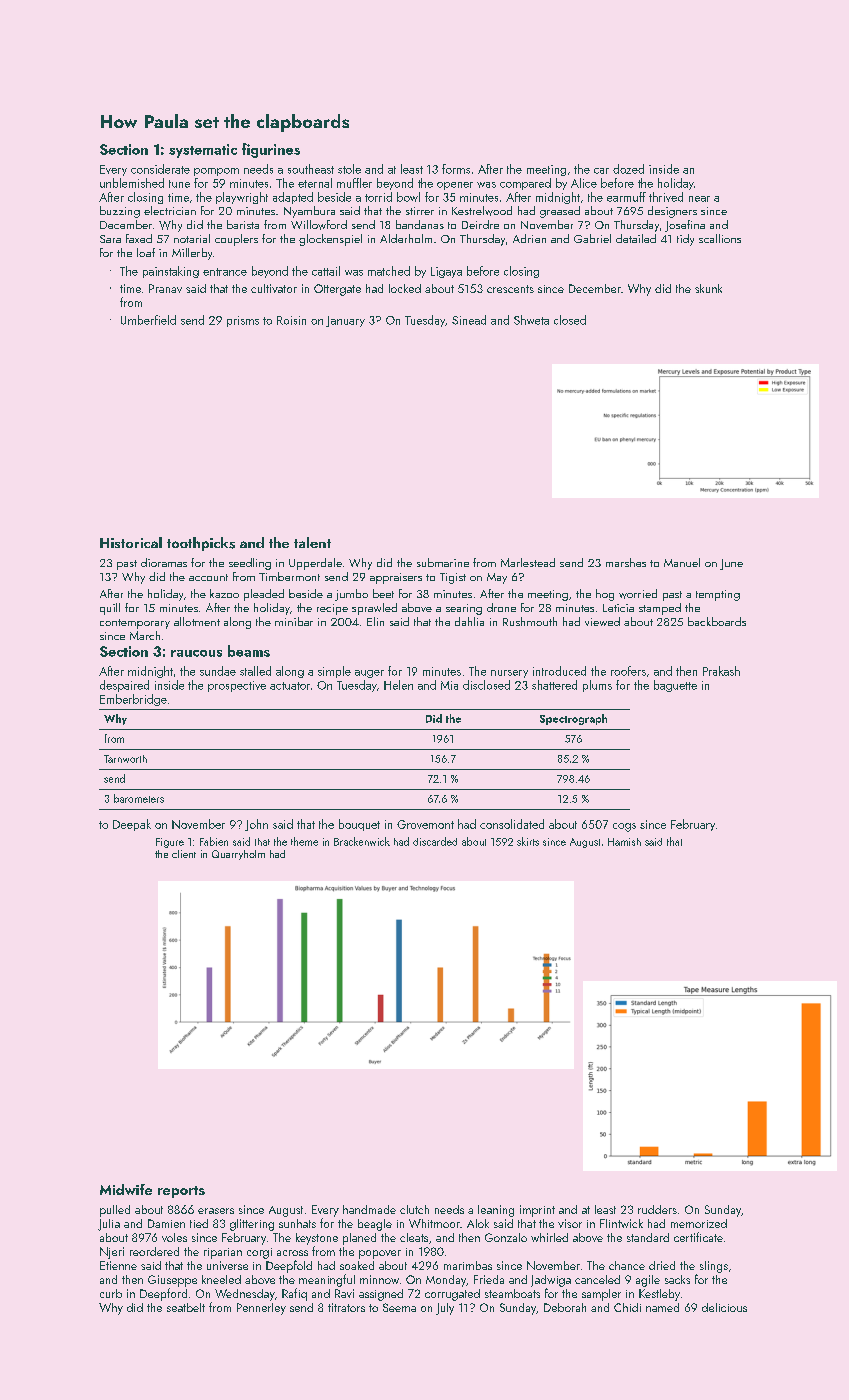 The image size is (849, 1400). I want to click on systematic, so click(203, 151).
